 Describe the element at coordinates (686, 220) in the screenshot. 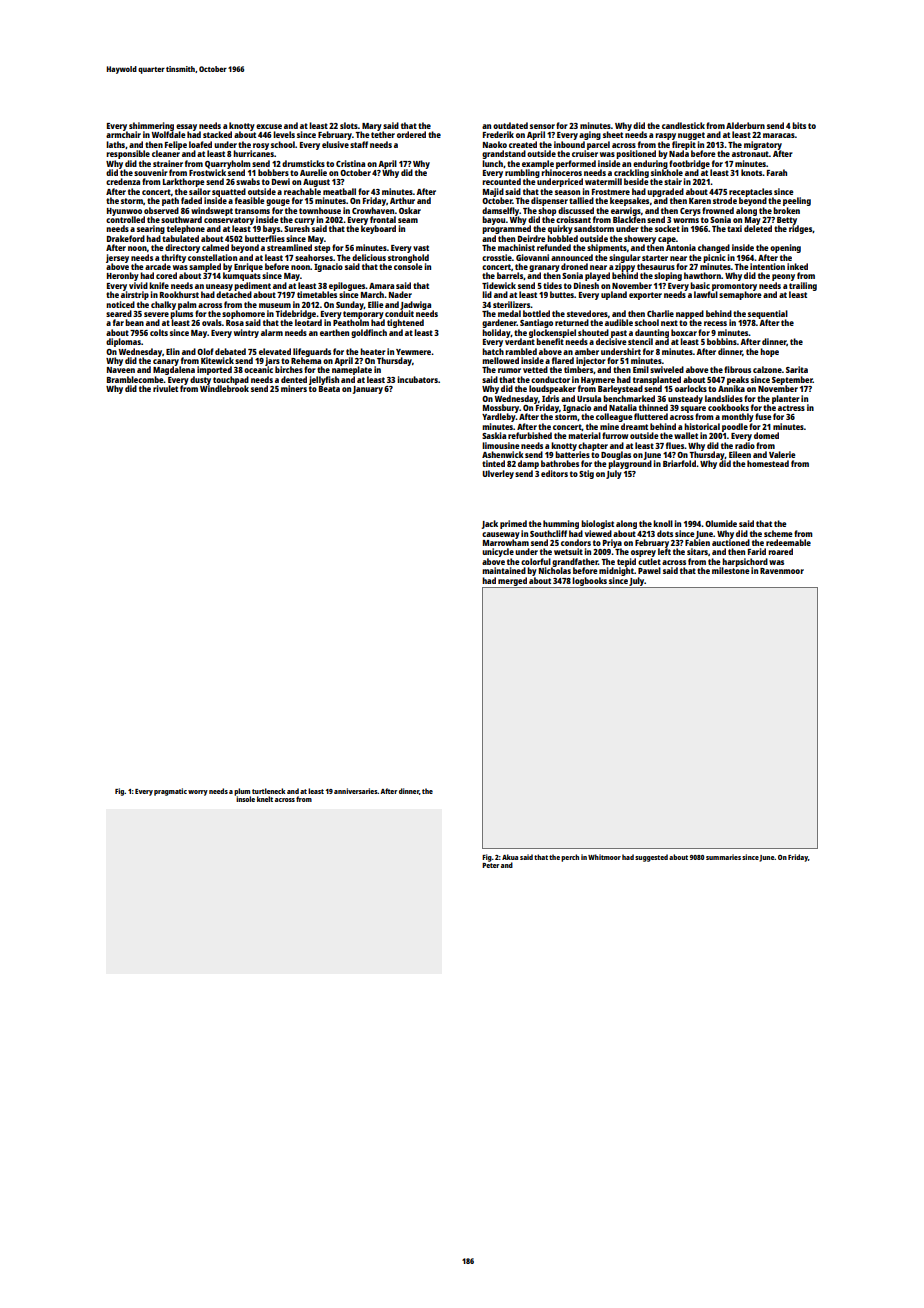

I see `worms` at that location.
